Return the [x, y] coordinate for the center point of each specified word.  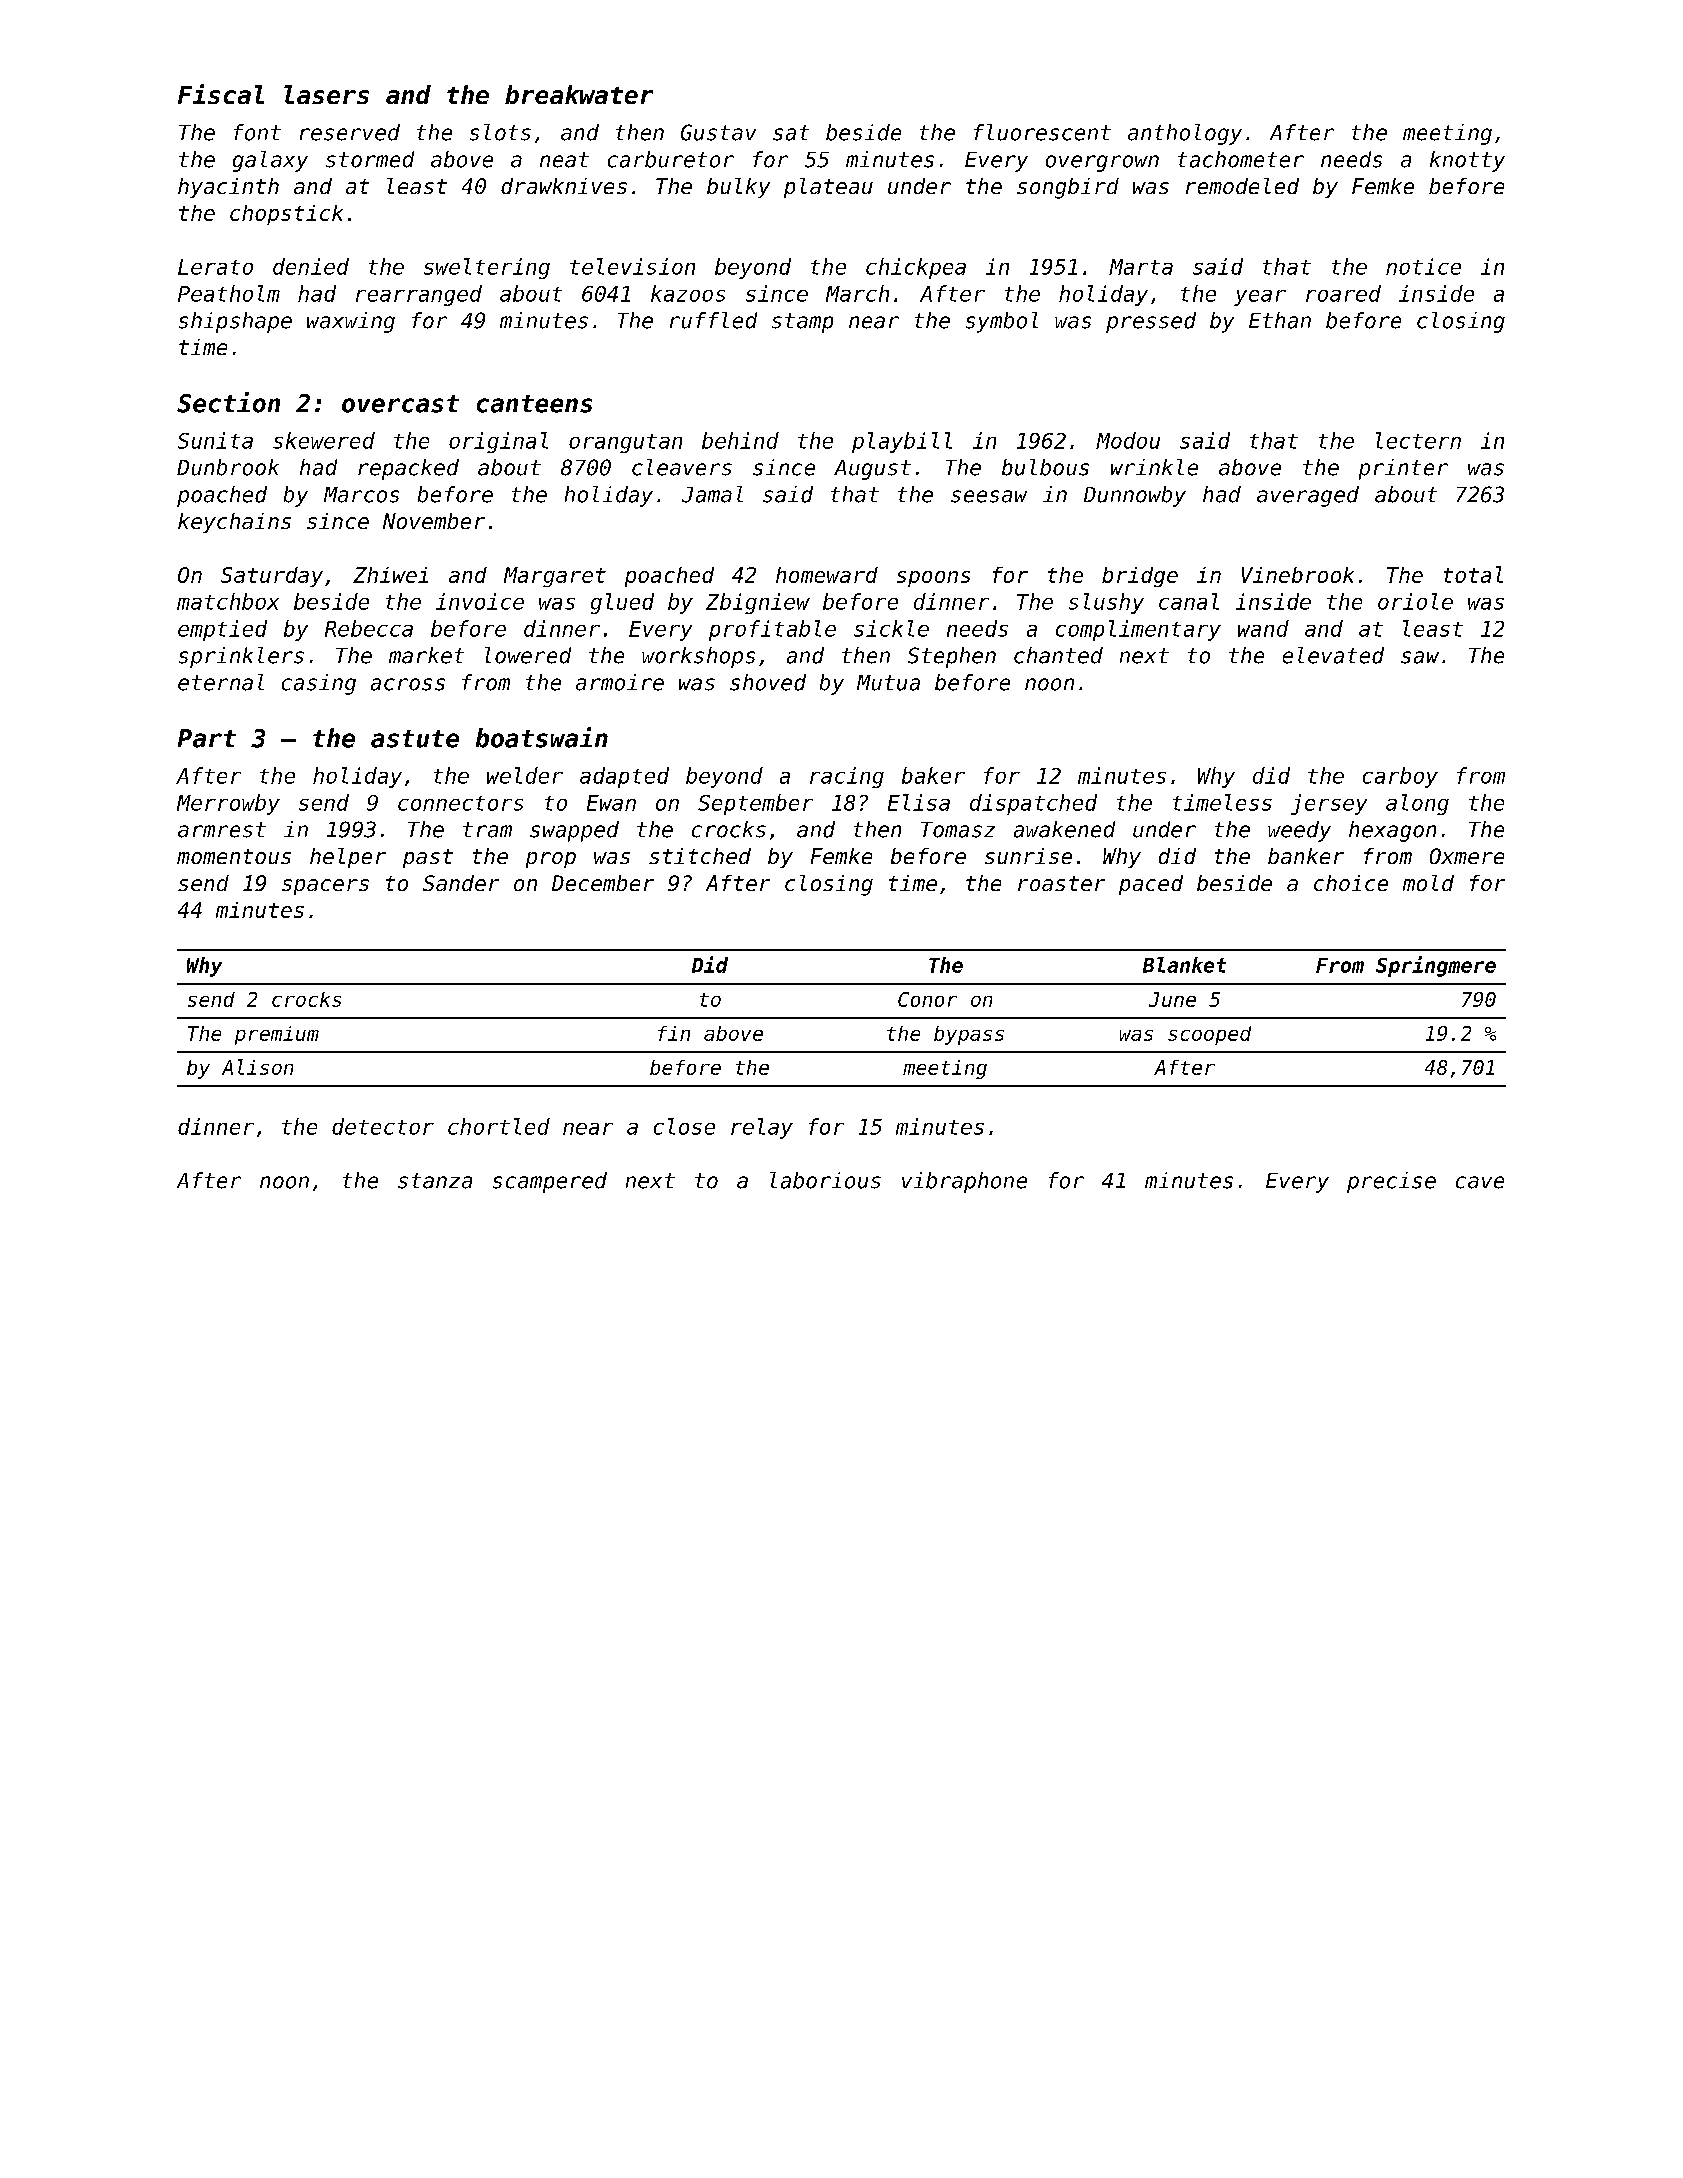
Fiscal [221, 94]
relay [762, 1128]
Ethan [1280, 320]
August [872, 470]
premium [277, 1035]
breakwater [579, 94]
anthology [1185, 134]
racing [847, 777]
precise [1391, 1182]
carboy [1400, 777]
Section [228, 402]
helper [348, 858]
